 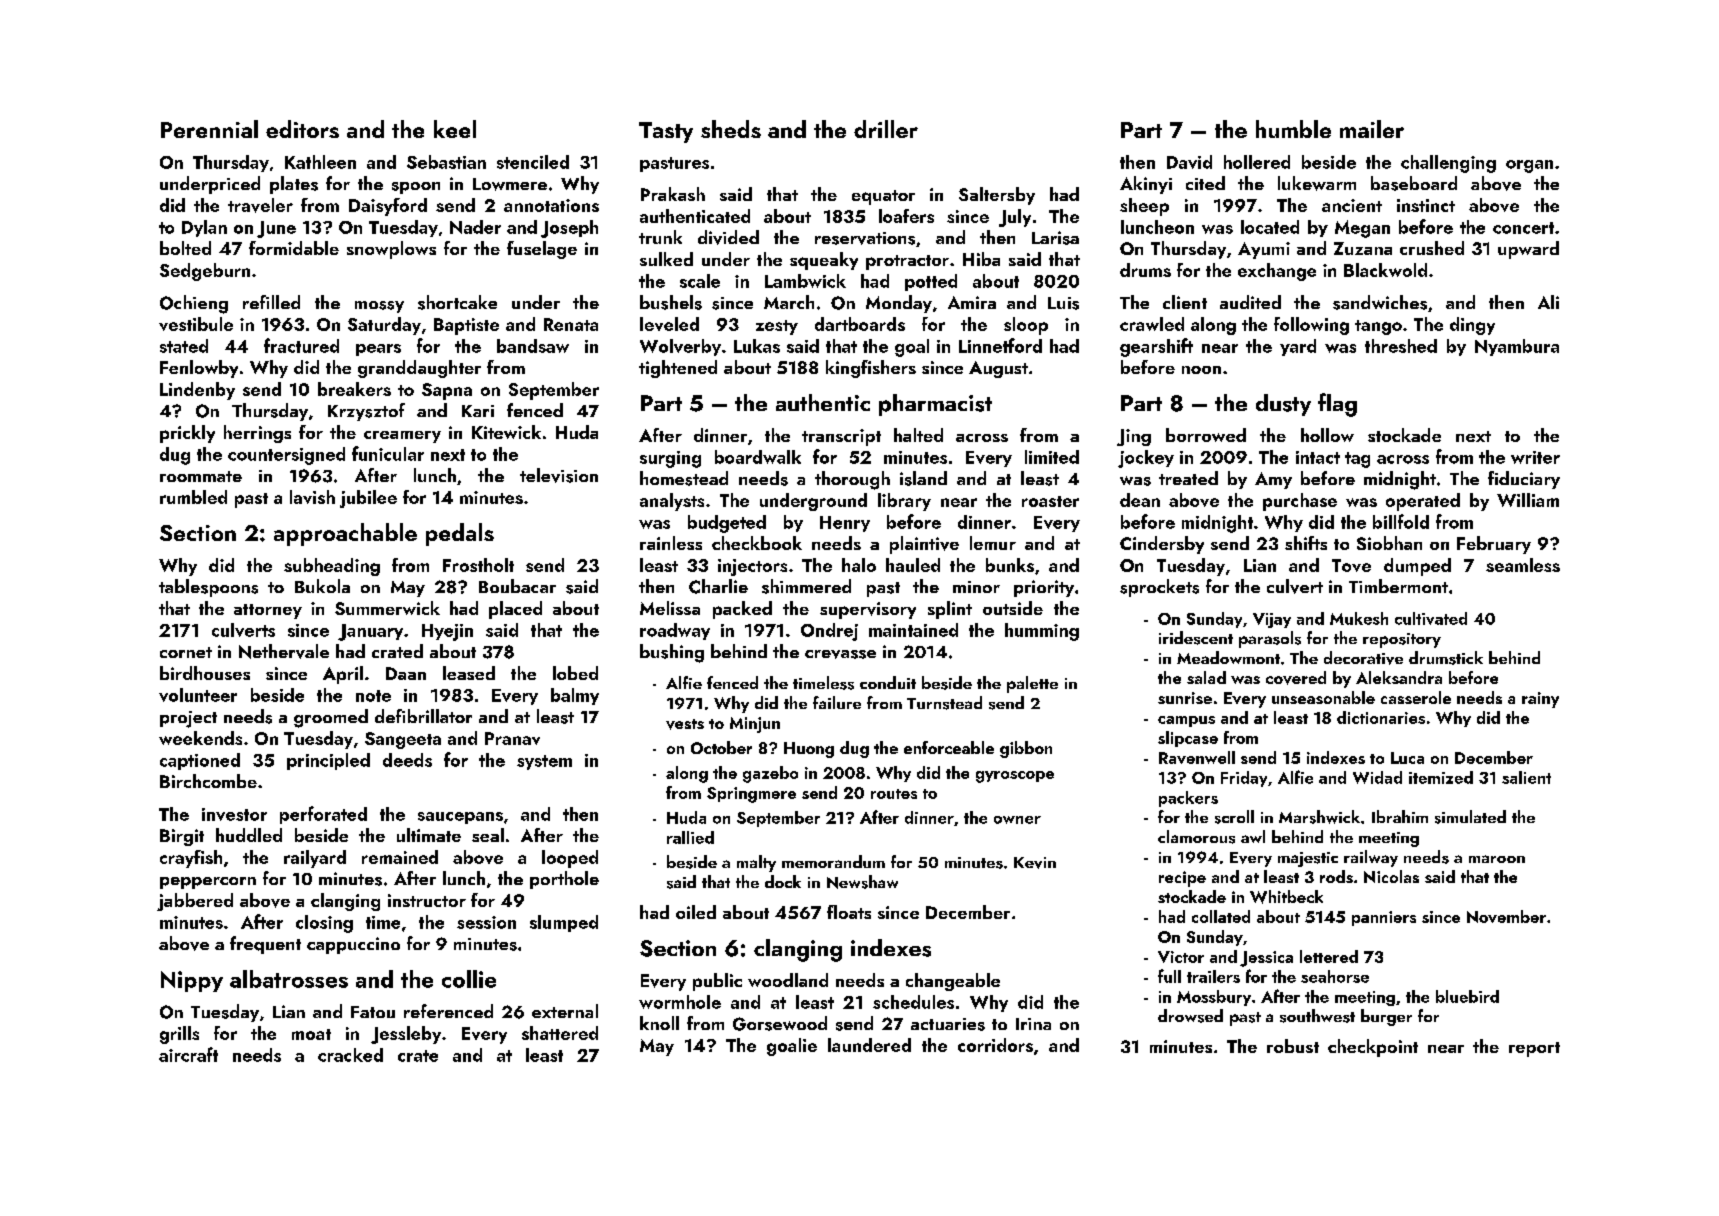 What do you see at coordinates (886, 129) in the screenshot?
I see `driller` at bounding box center [886, 129].
